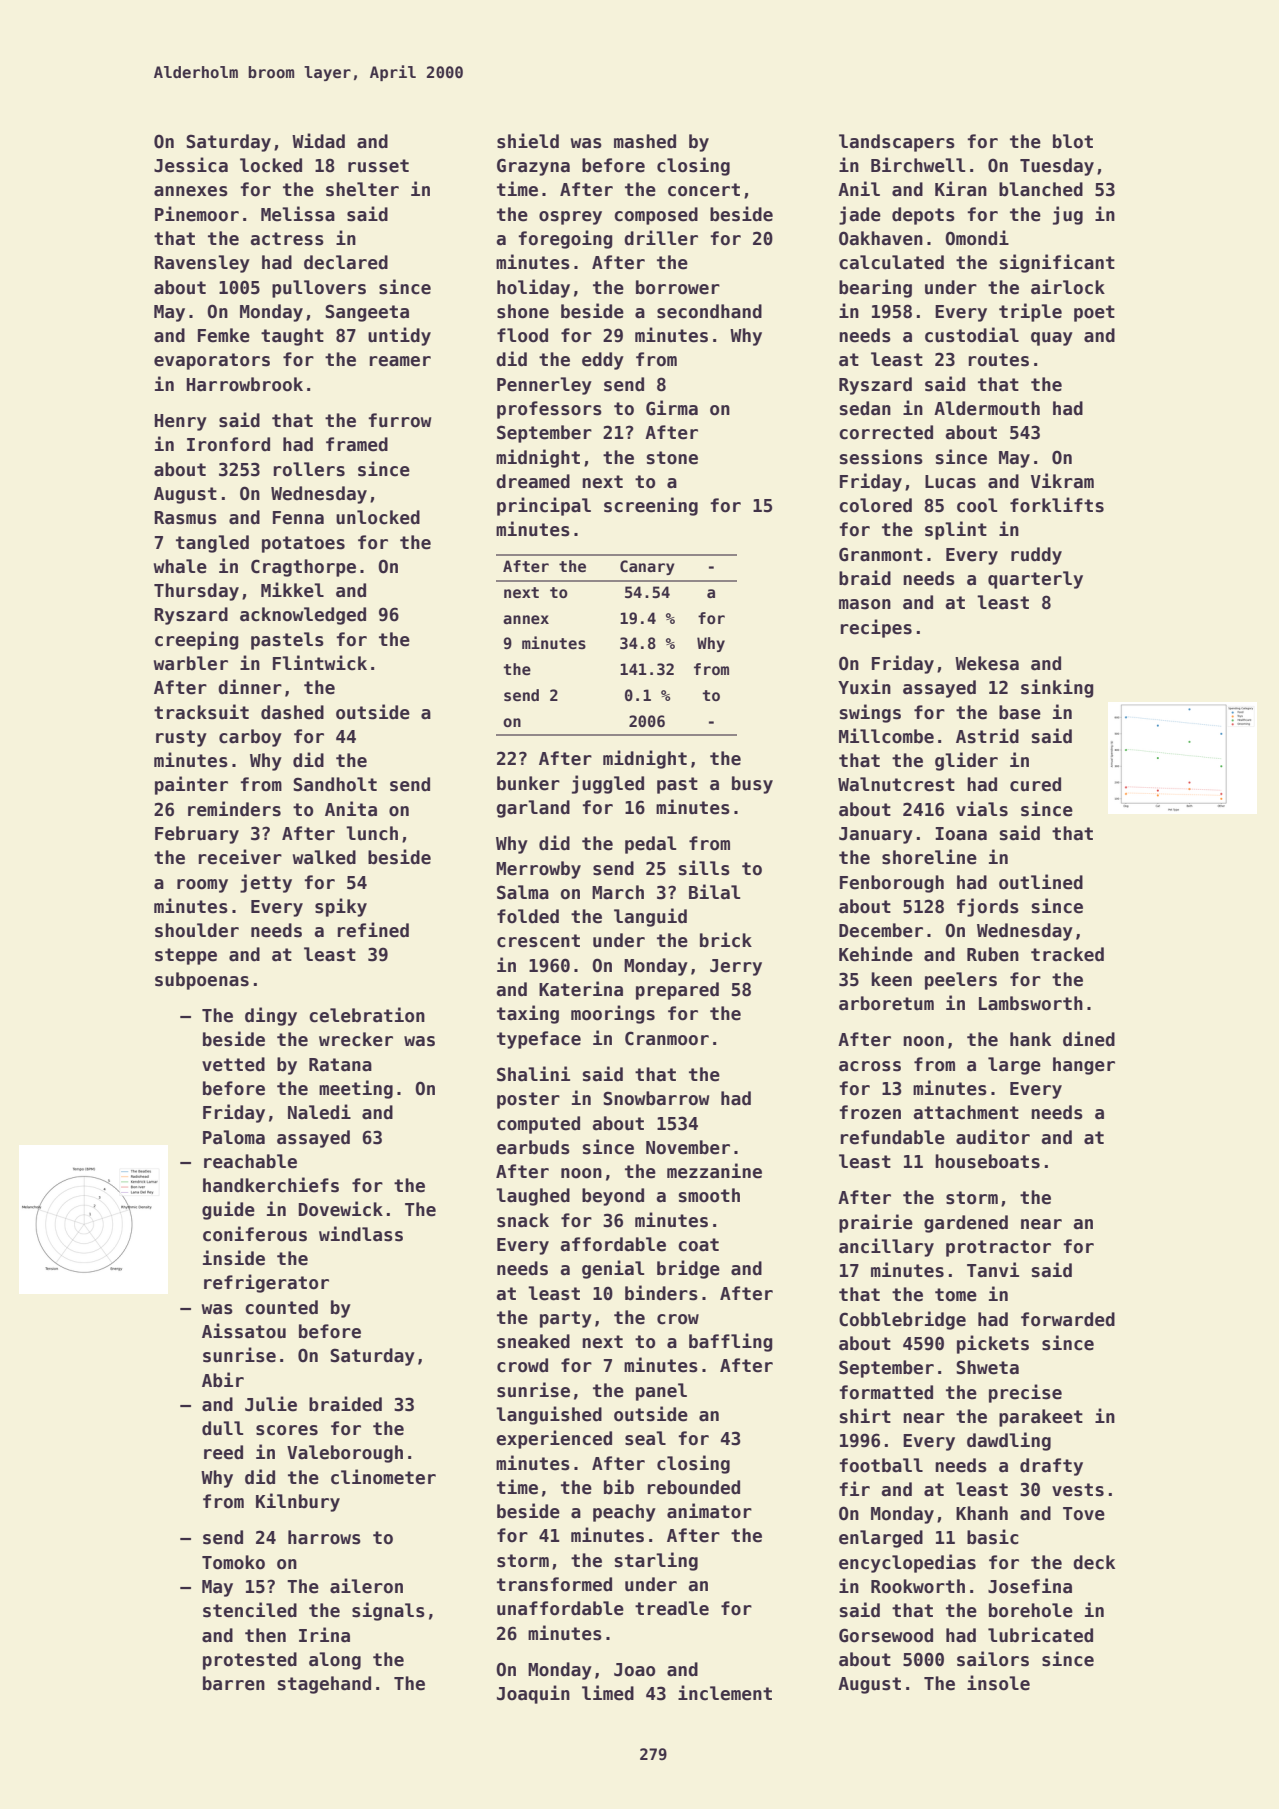  I want to click on transformed, so click(554, 1584).
